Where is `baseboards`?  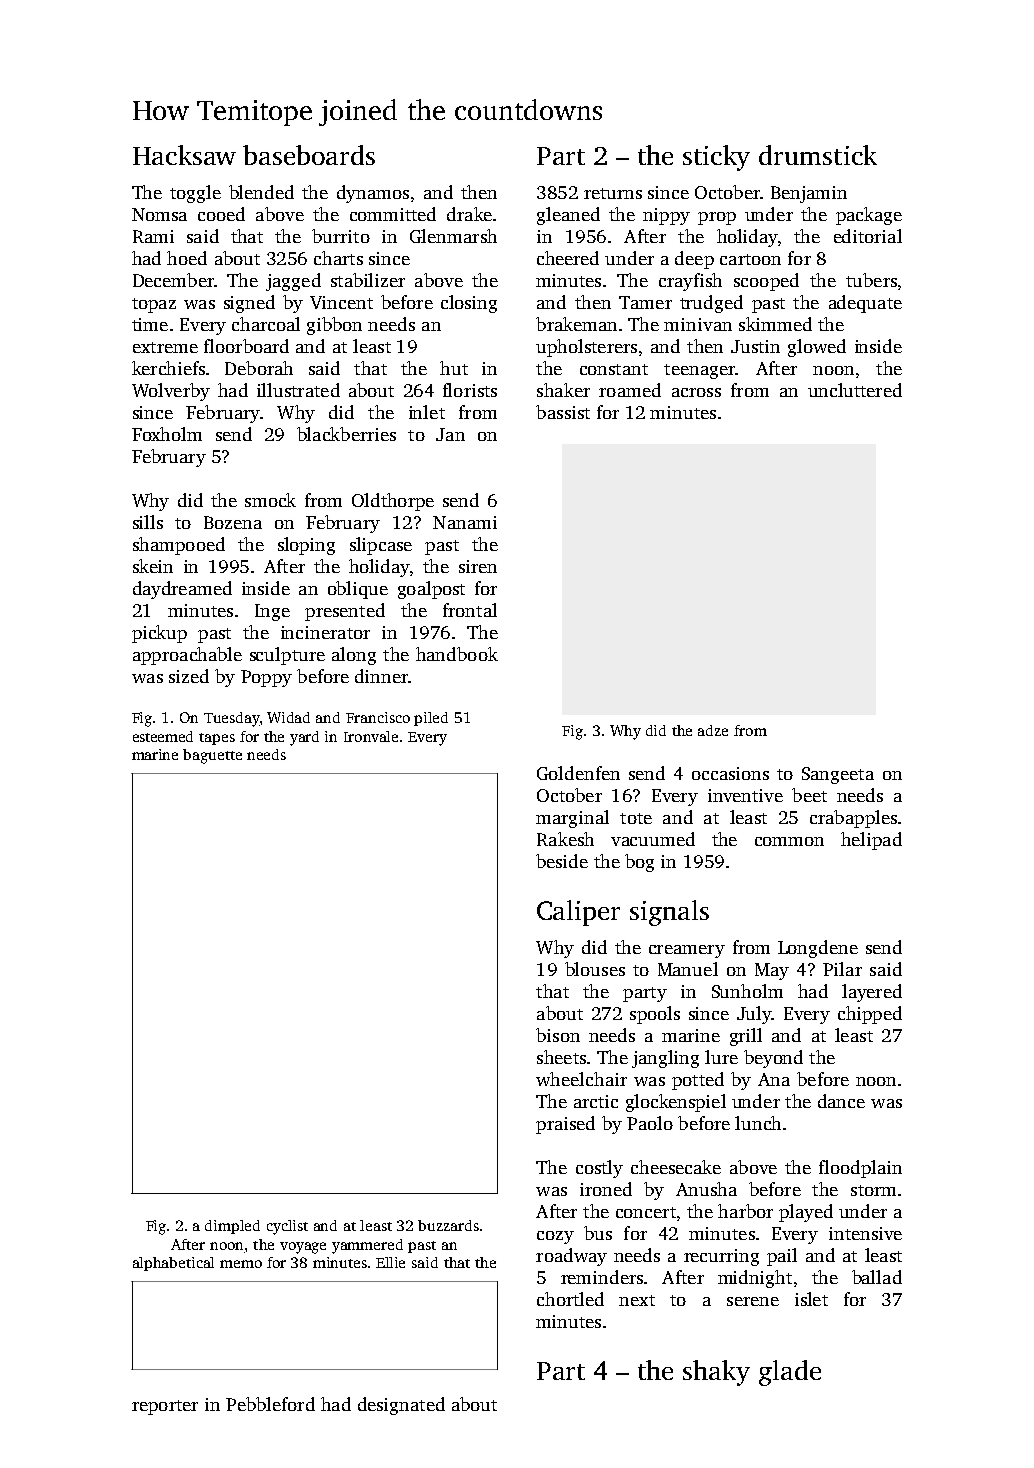
baseboards is located at coordinates (309, 155).
